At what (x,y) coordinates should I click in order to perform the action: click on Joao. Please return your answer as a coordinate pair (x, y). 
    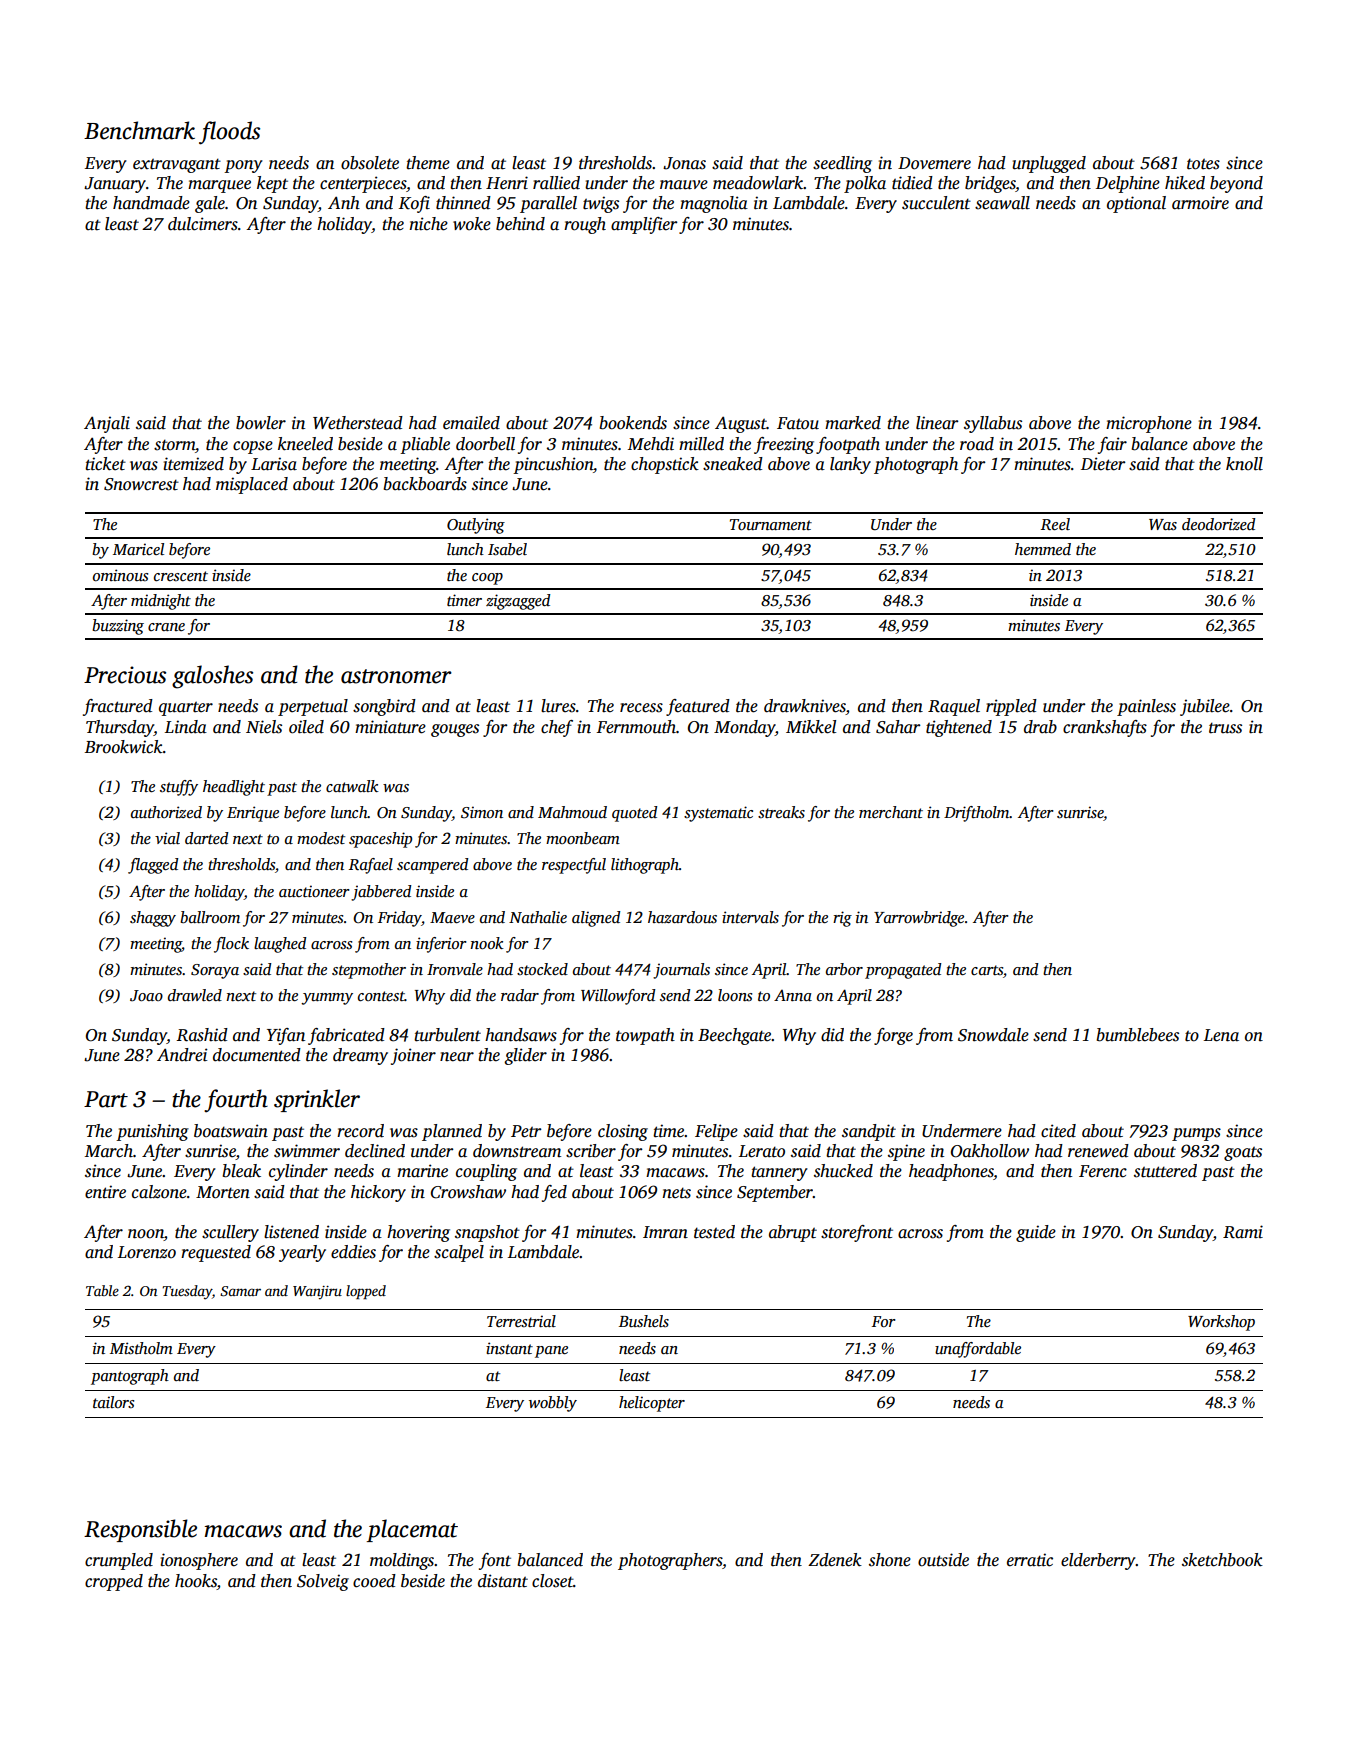
    Looking at the image, I should click on (146, 996).
